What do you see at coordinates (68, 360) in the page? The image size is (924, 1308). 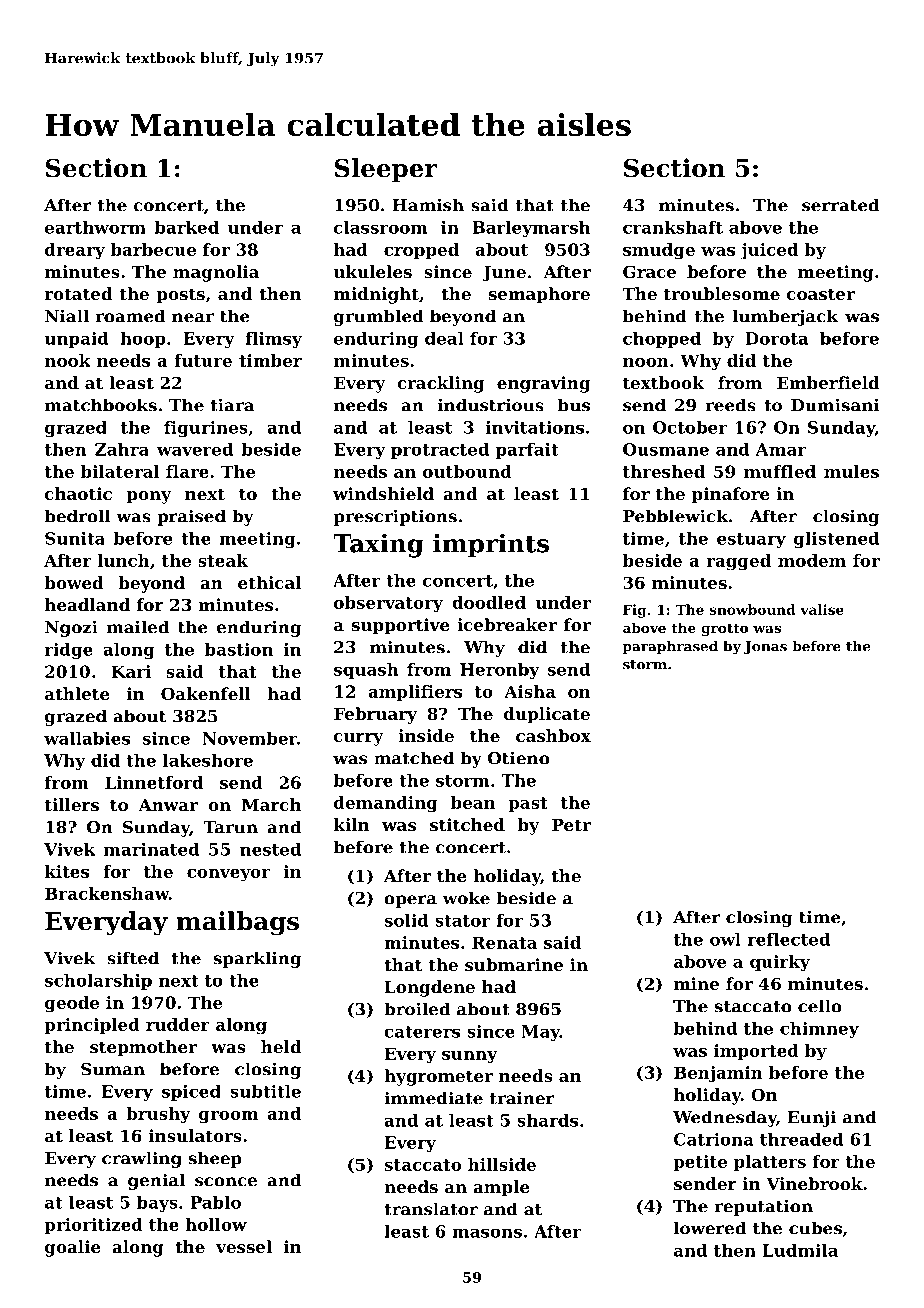 I see `nook` at bounding box center [68, 360].
